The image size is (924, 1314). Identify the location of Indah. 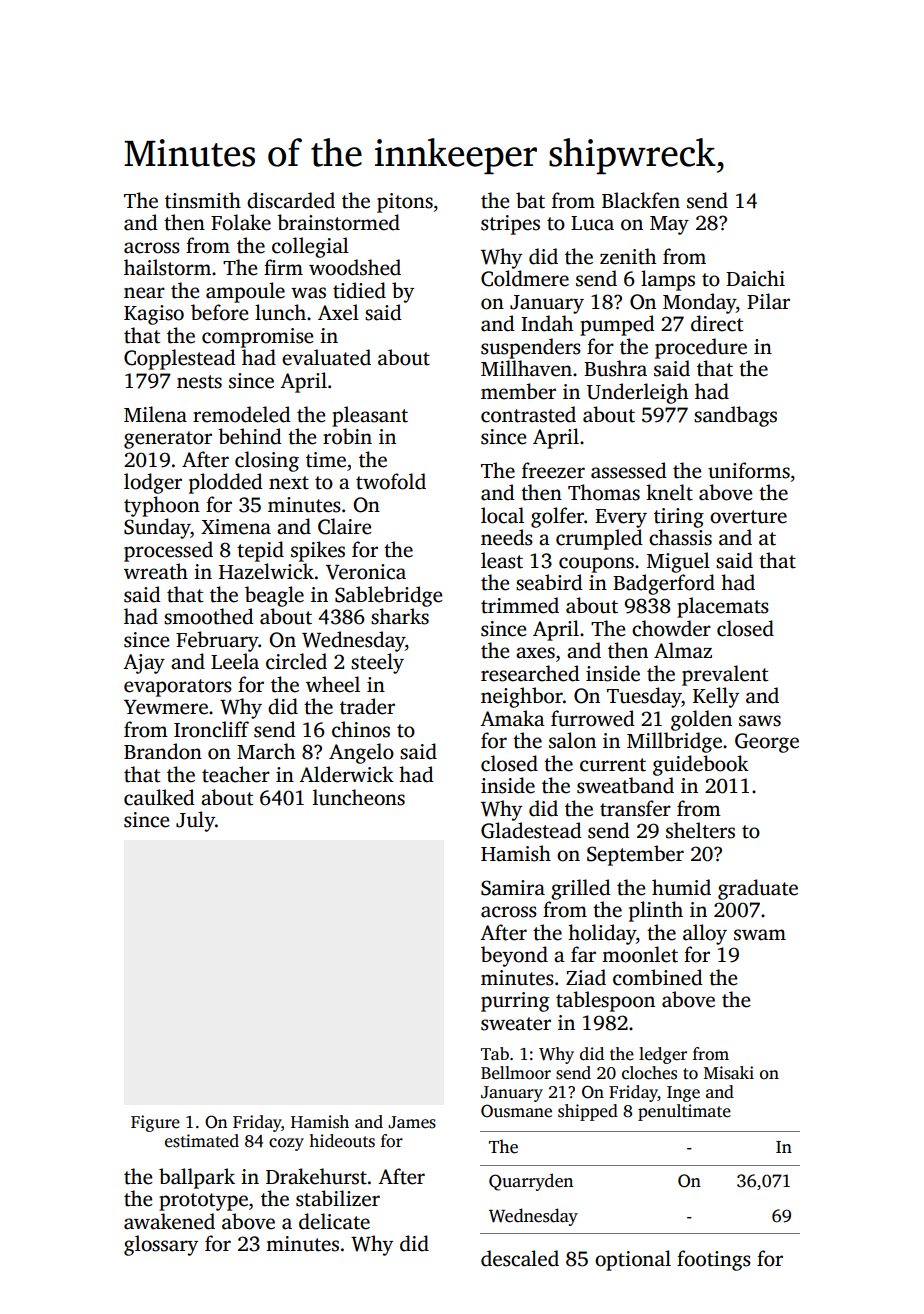
(547, 323).
